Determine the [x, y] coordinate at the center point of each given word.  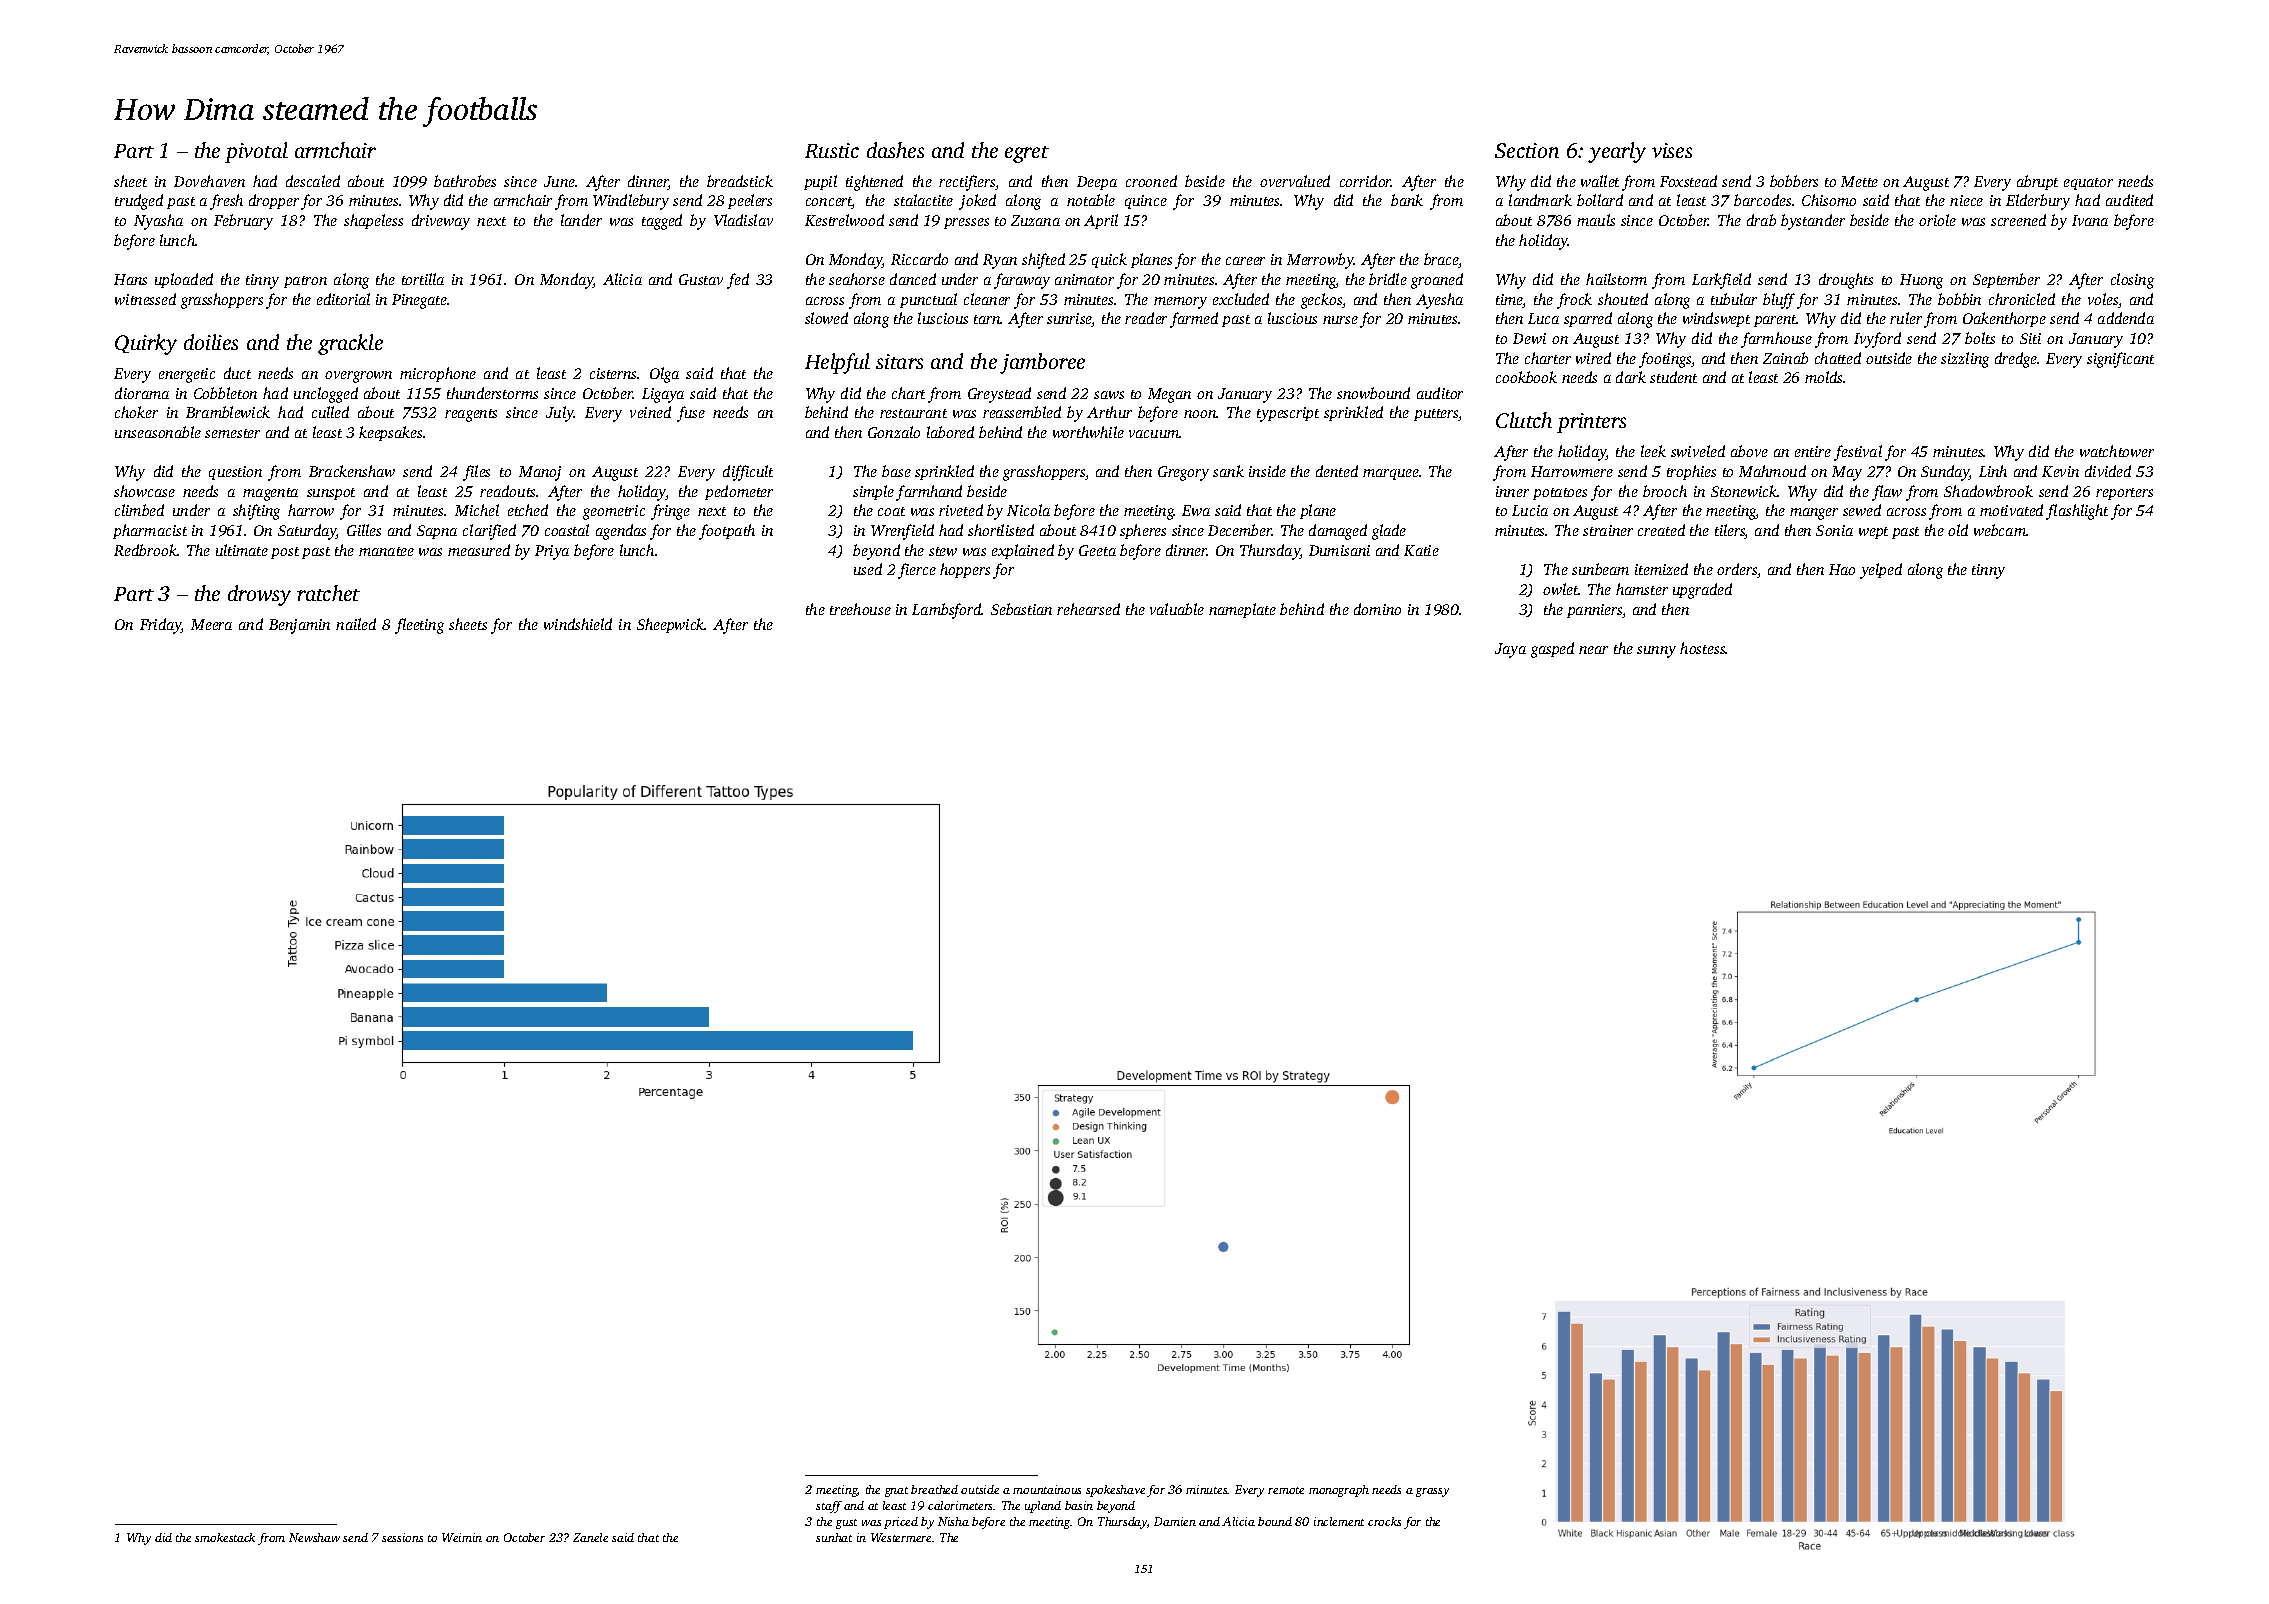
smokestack [225, 1537]
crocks [1384, 1521]
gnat [896, 1492]
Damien [1175, 1521]
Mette [1859, 181]
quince [1146, 202]
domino [1377, 609]
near [1593, 650]
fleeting [419, 626]
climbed [139, 510]
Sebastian [1021, 609]
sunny [1656, 652]
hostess [1703, 648]
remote [1286, 1490]
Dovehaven [209, 181]
